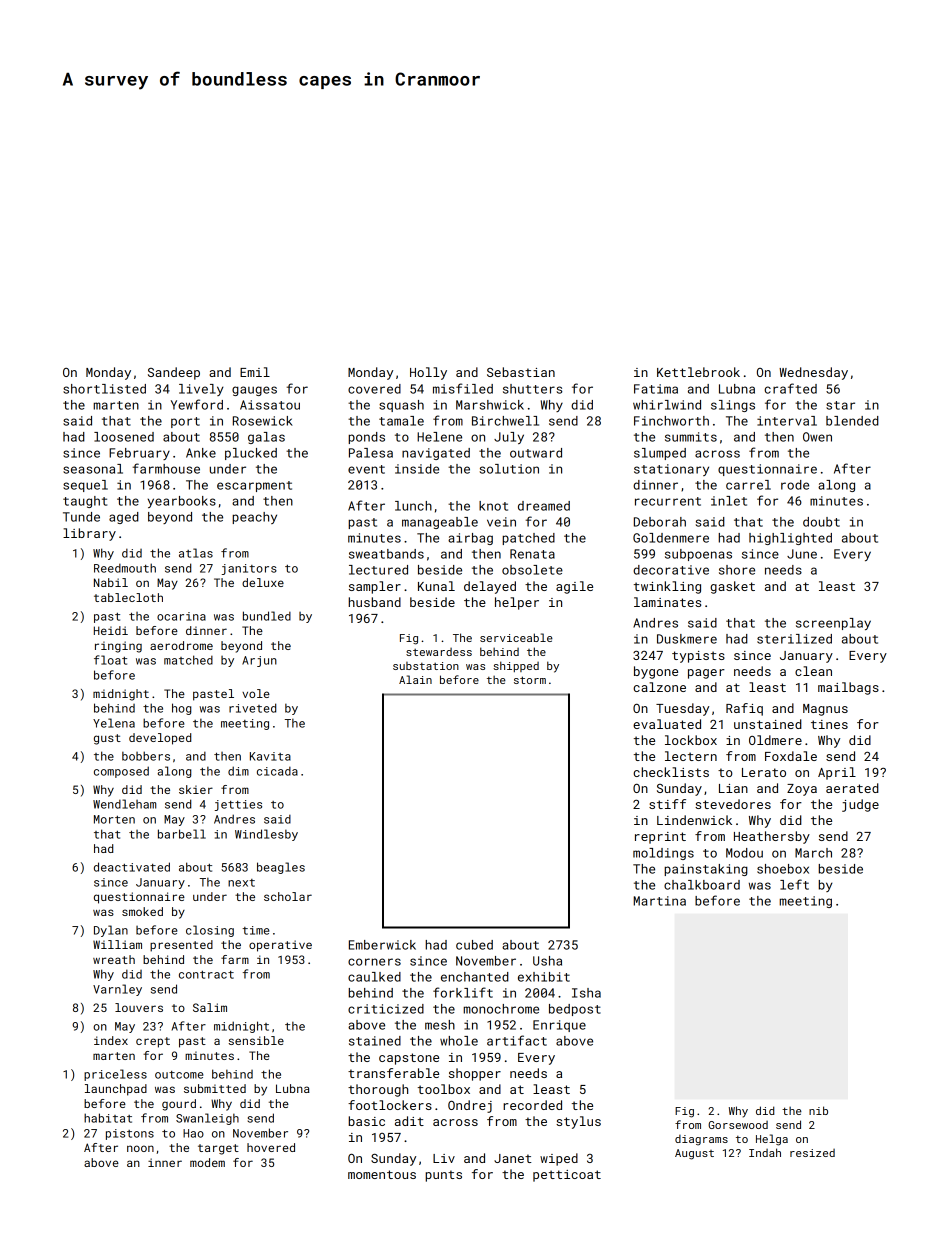  Describe the element at coordinates (374, 389) in the document. I see `covered` at that location.
